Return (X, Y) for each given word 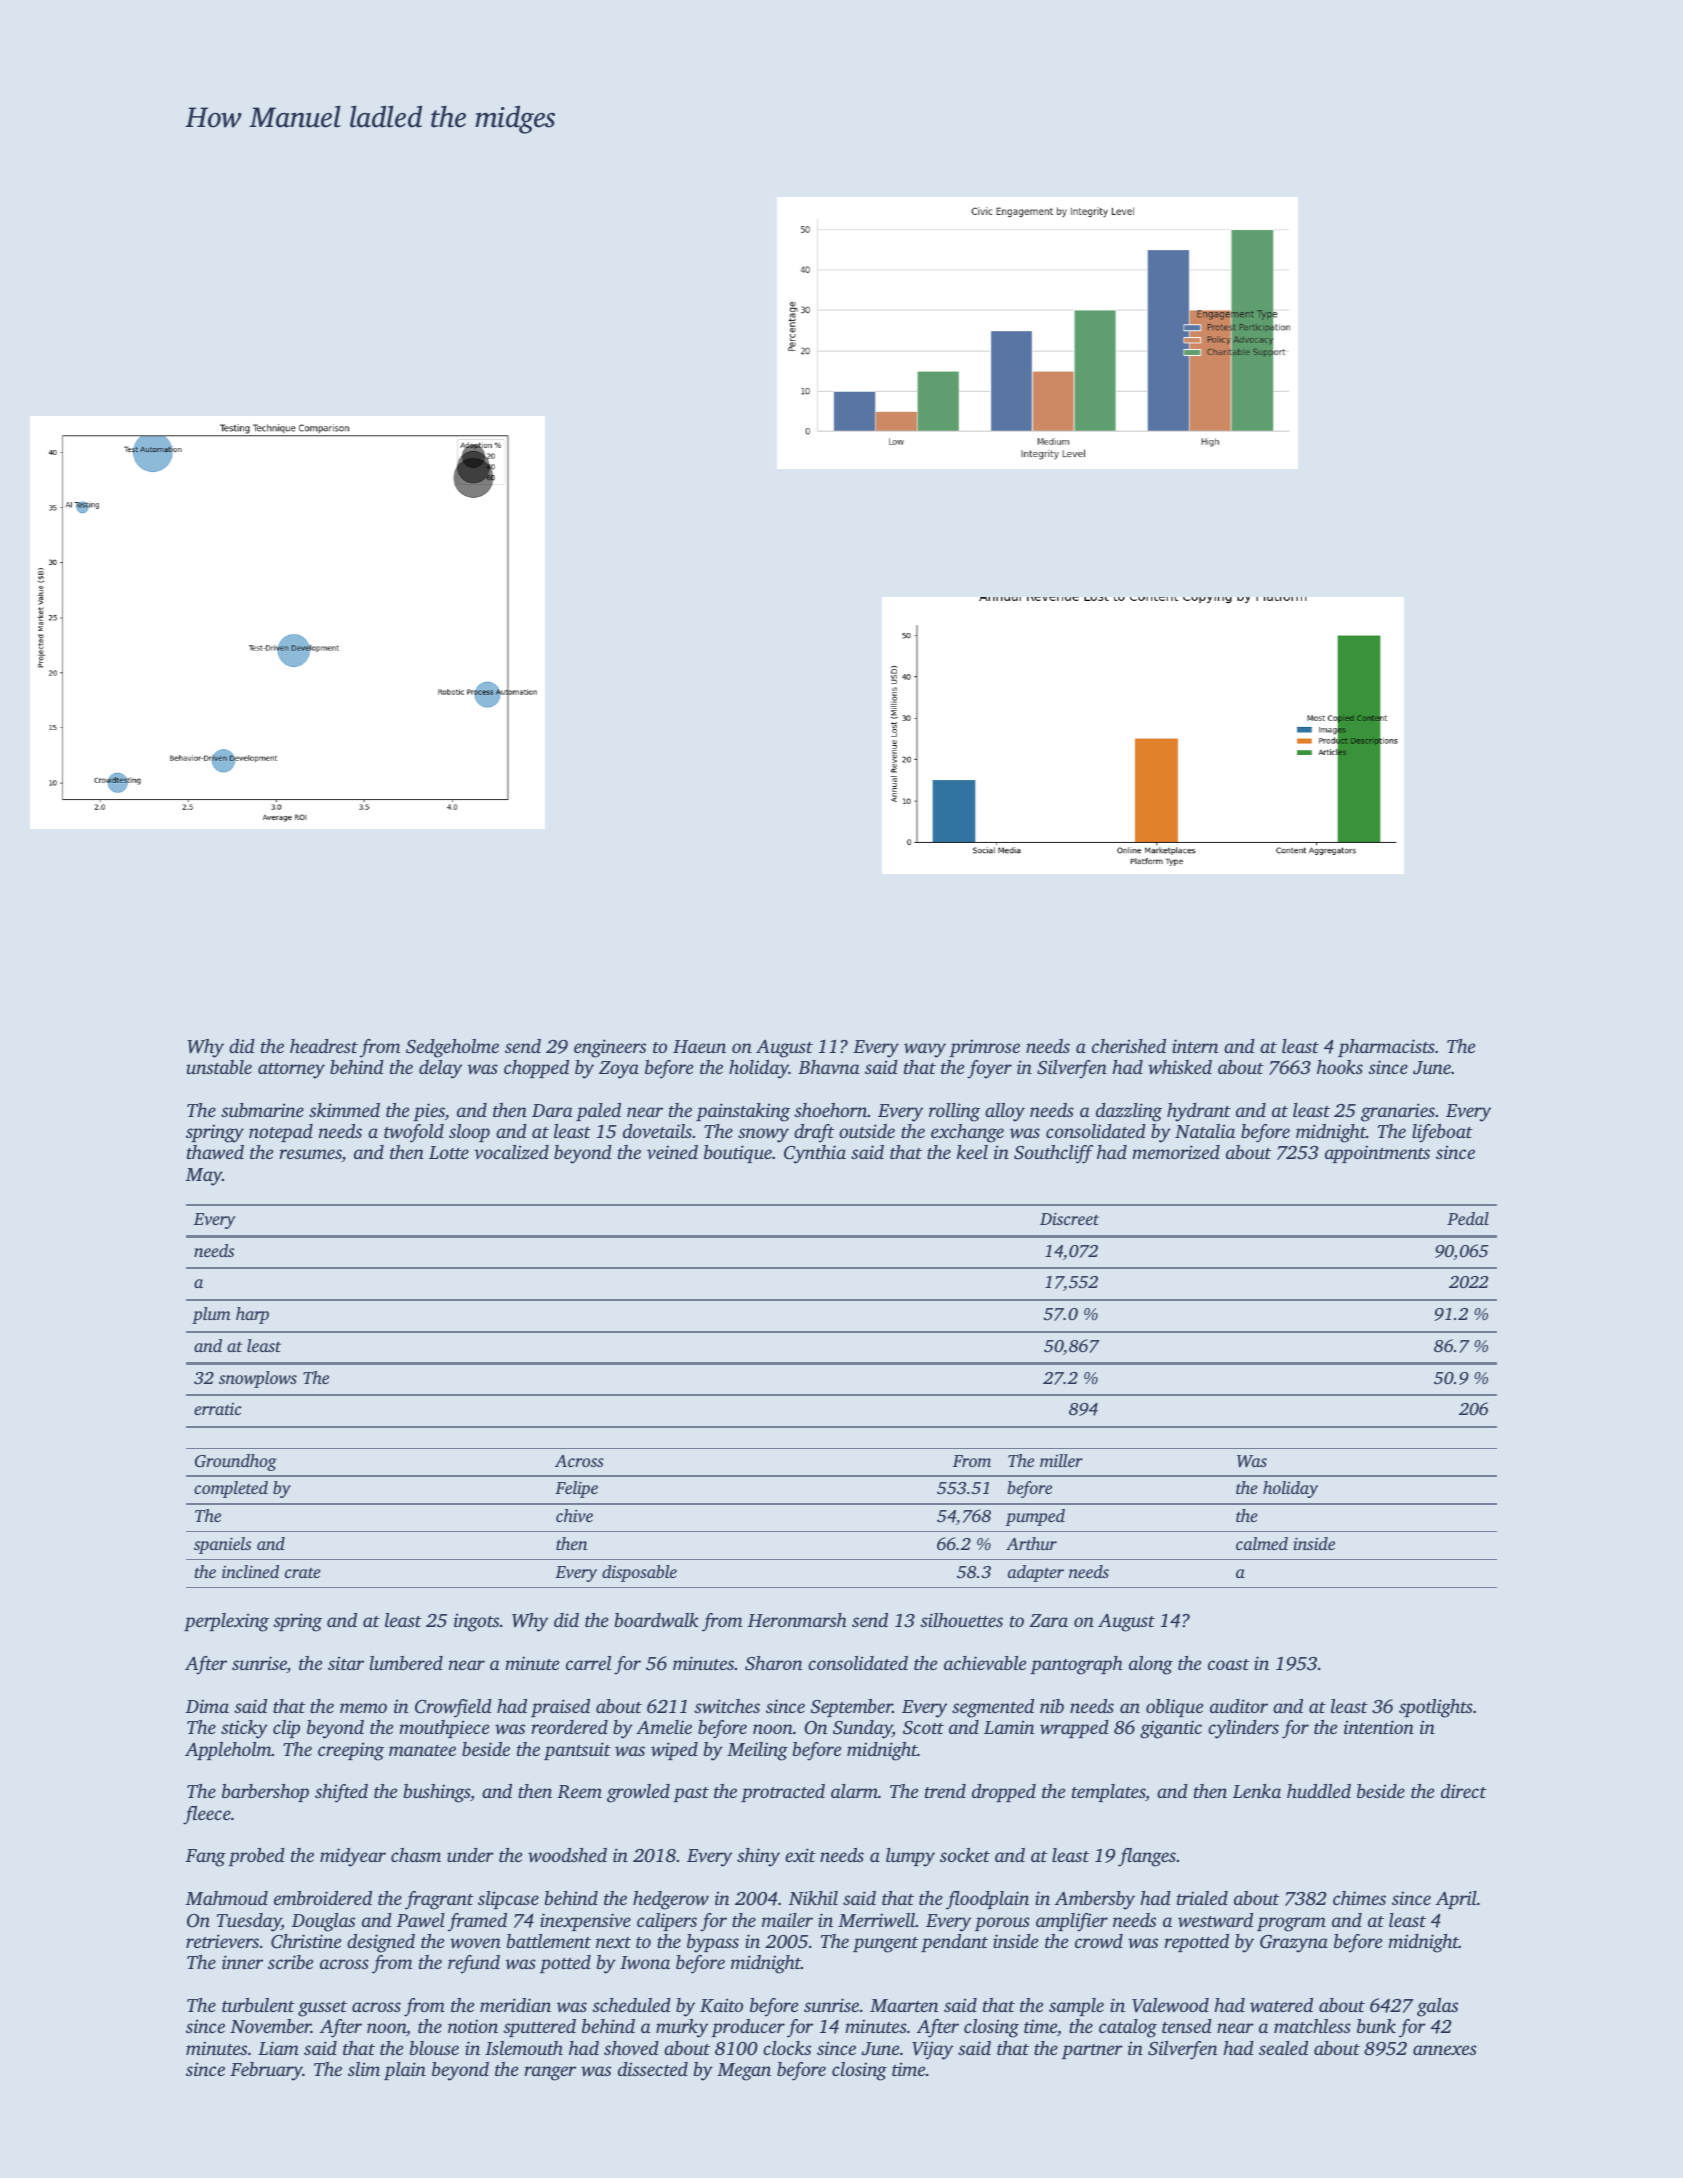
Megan (744, 2072)
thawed (215, 1152)
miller (1061, 1460)
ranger (550, 2073)
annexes (1445, 2050)
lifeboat (1442, 1133)
